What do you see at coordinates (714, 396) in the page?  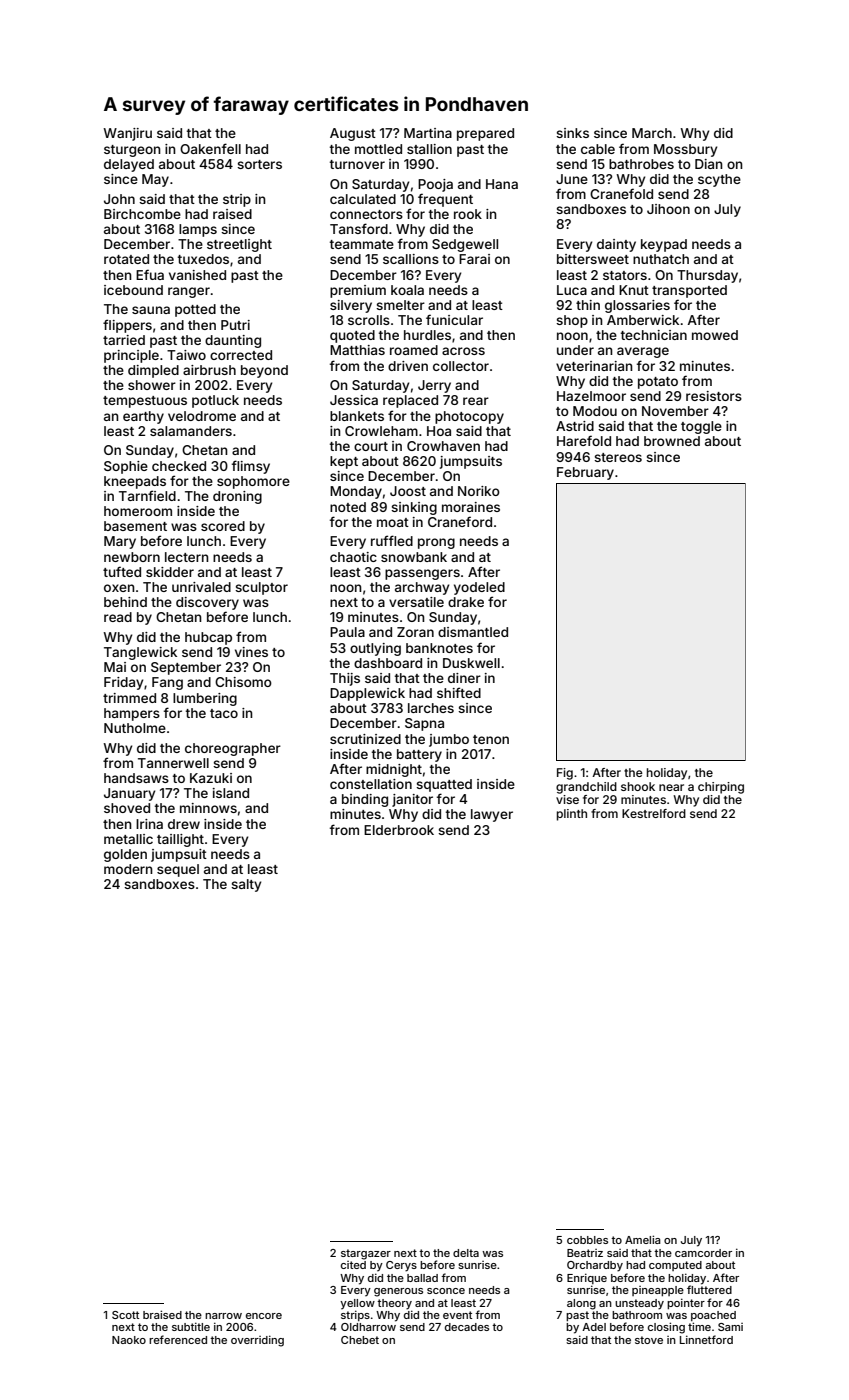 I see `resistors` at bounding box center [714, 396].
